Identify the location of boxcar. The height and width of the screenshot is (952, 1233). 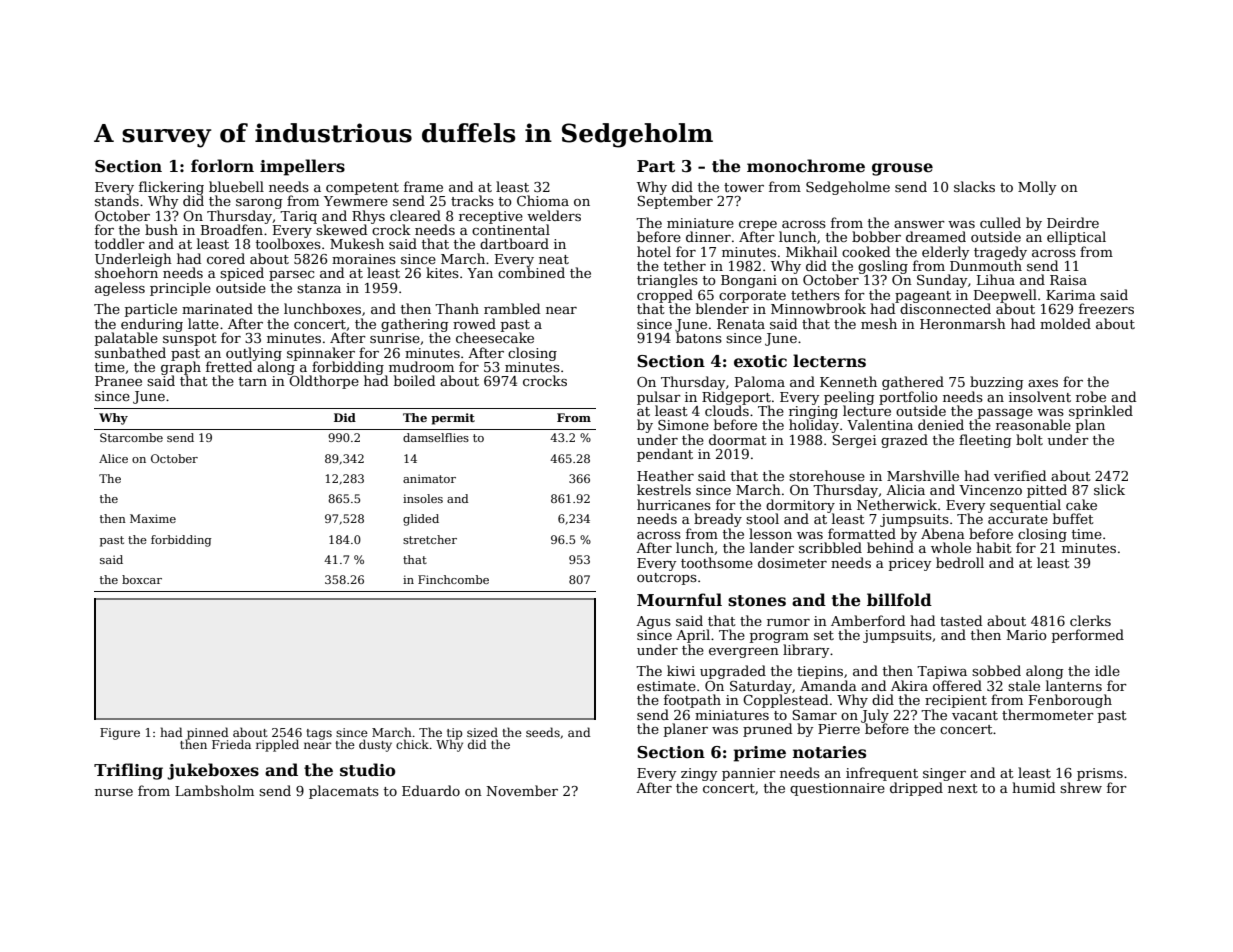
(142, 579).
